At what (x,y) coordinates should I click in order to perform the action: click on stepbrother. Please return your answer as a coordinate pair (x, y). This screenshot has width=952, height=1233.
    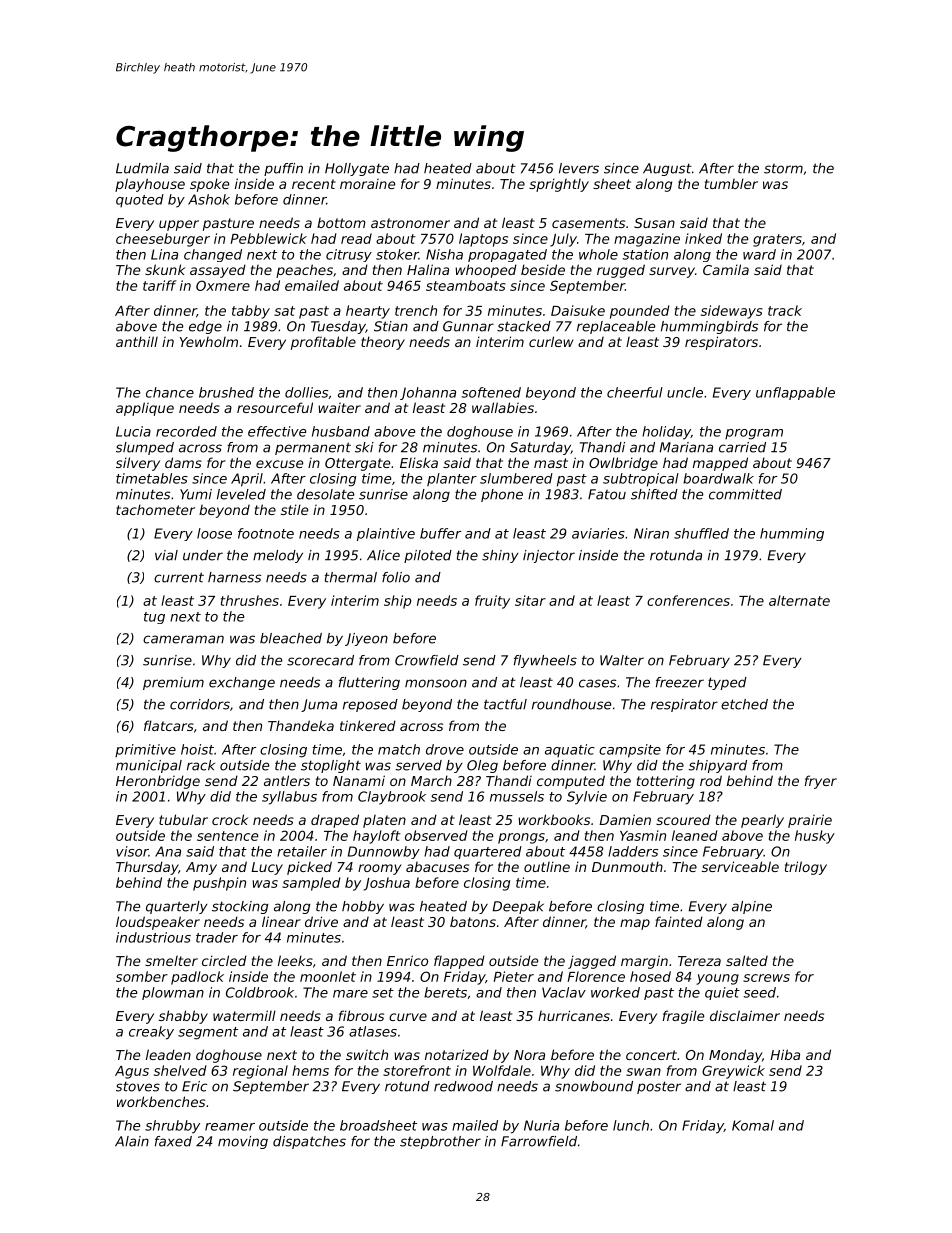
    Looking at the image, I should click on (440, 1142).
